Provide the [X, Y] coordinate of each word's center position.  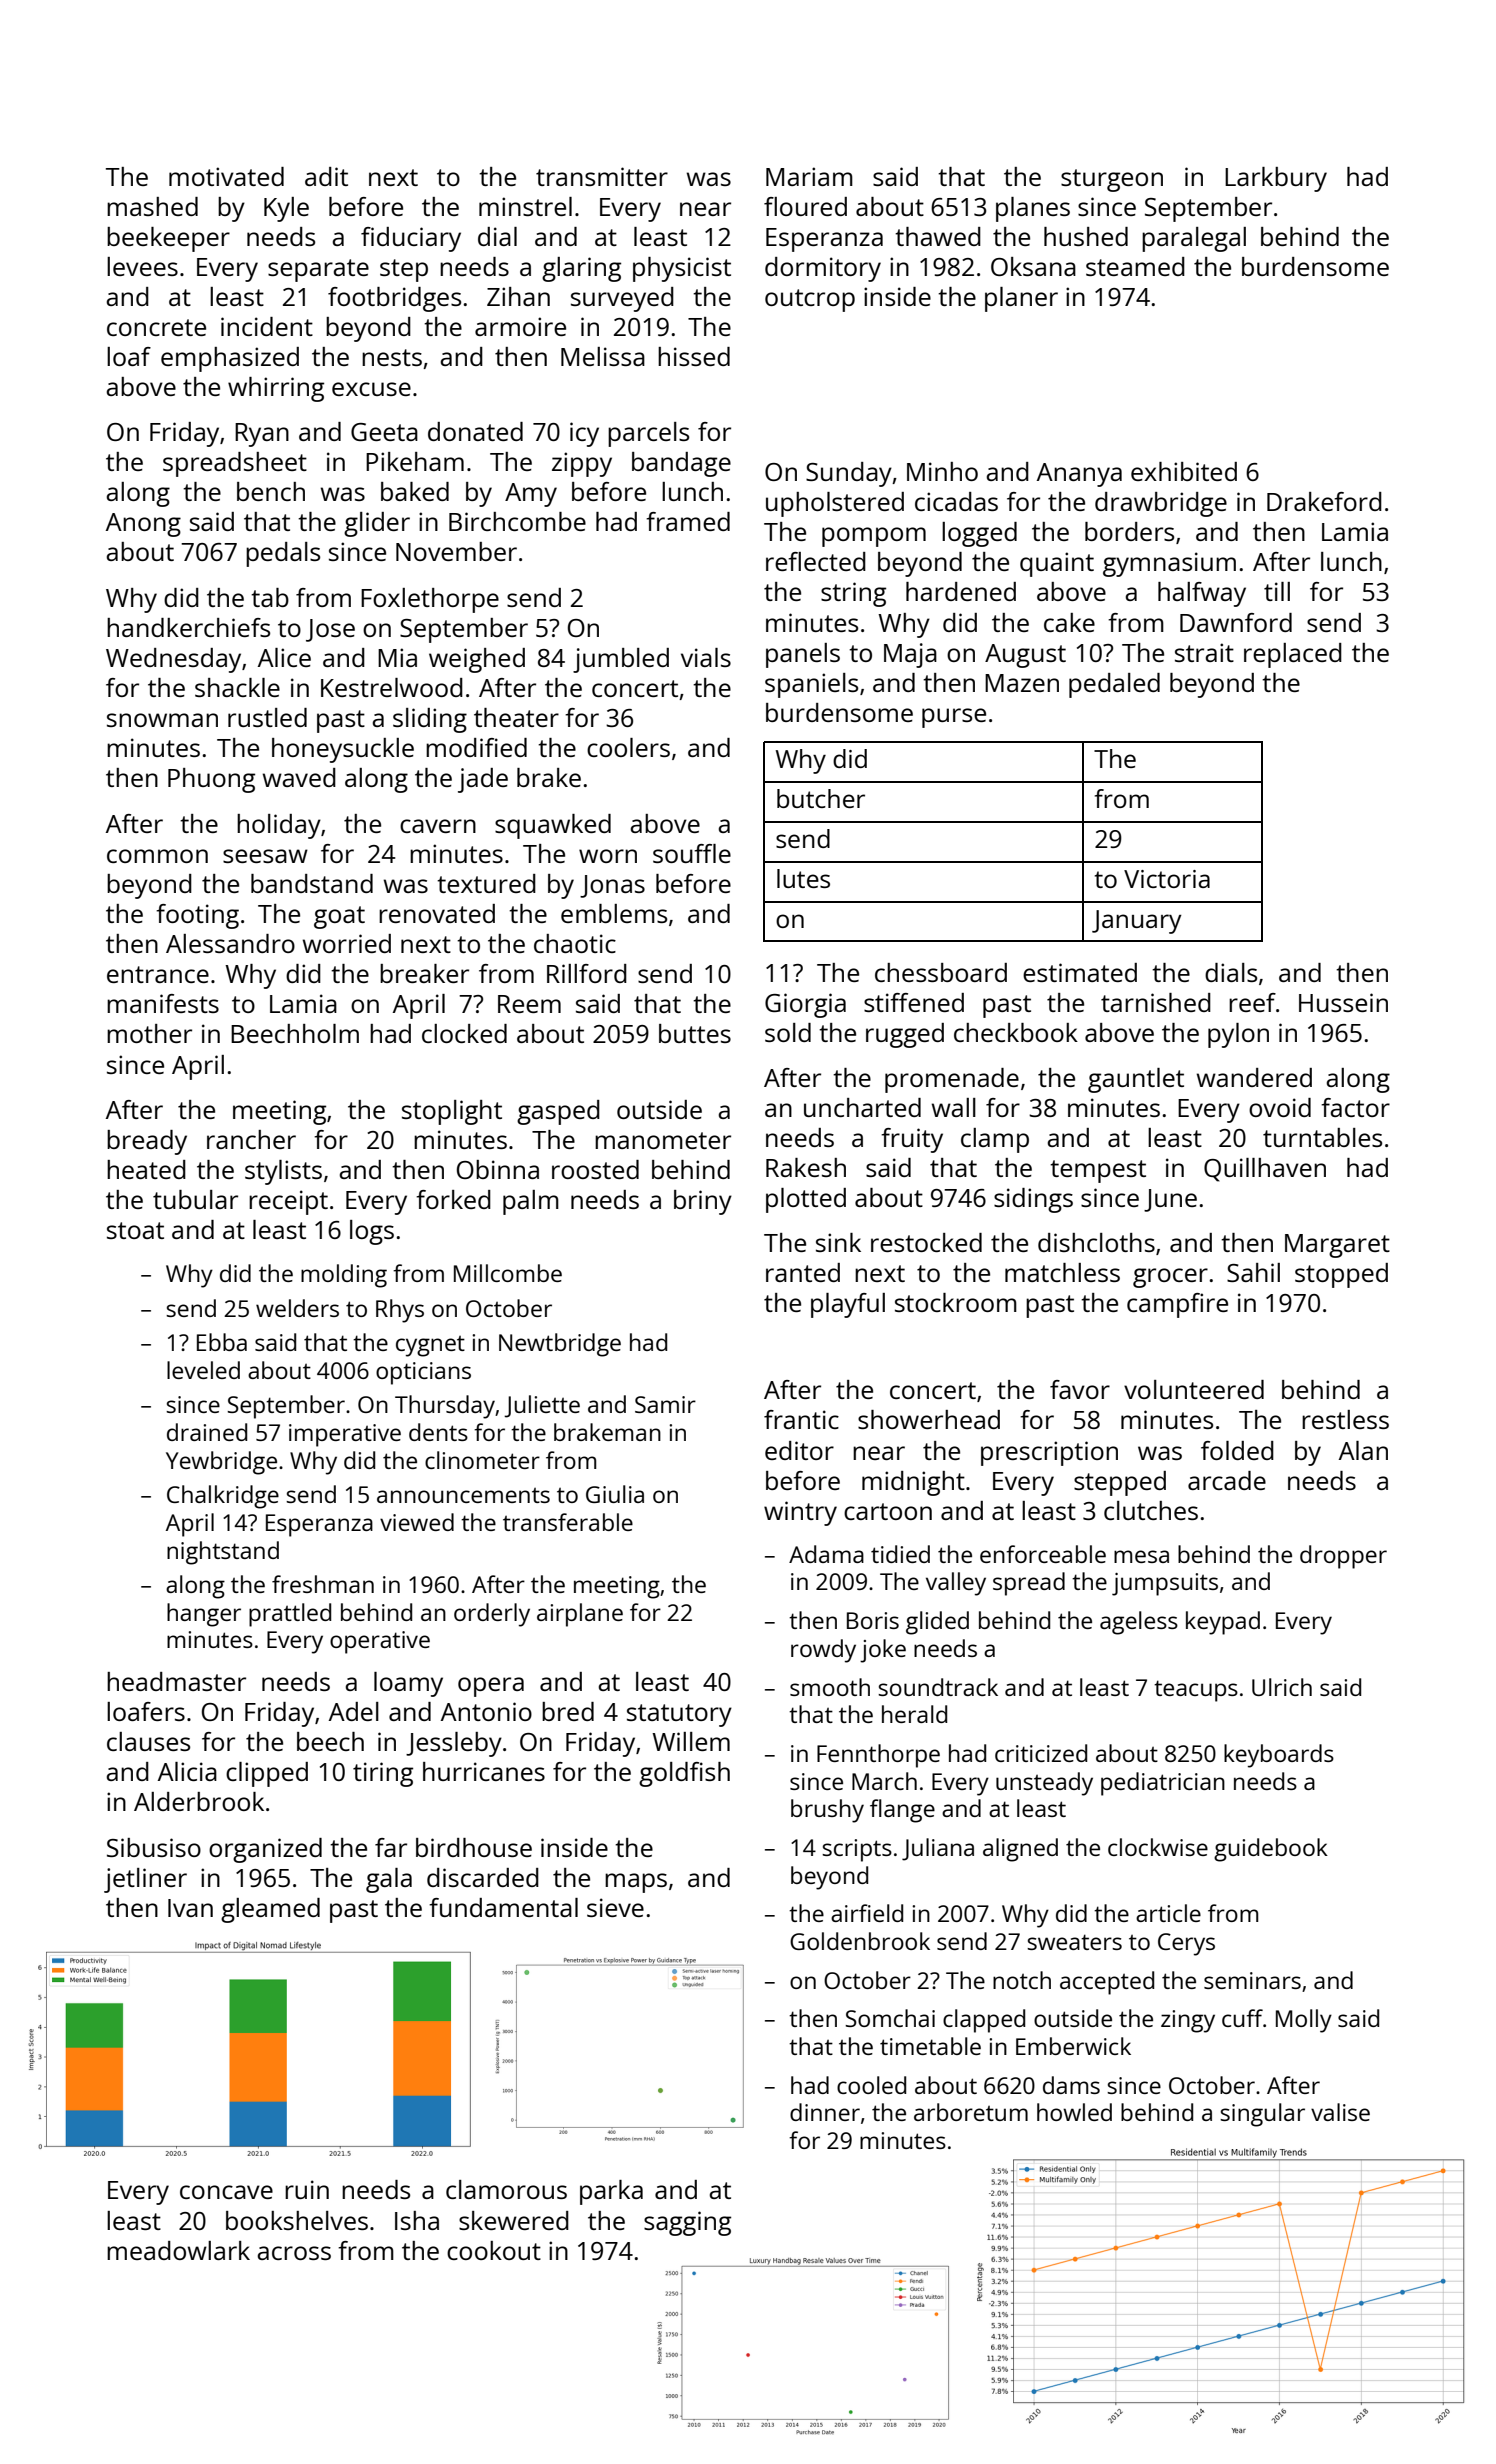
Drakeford [1324, 501]
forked [453, 1199]
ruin [307, 2189]
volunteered [1194, 1389]
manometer [663, 1140]
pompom [874, 537]
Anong [143, 525]
